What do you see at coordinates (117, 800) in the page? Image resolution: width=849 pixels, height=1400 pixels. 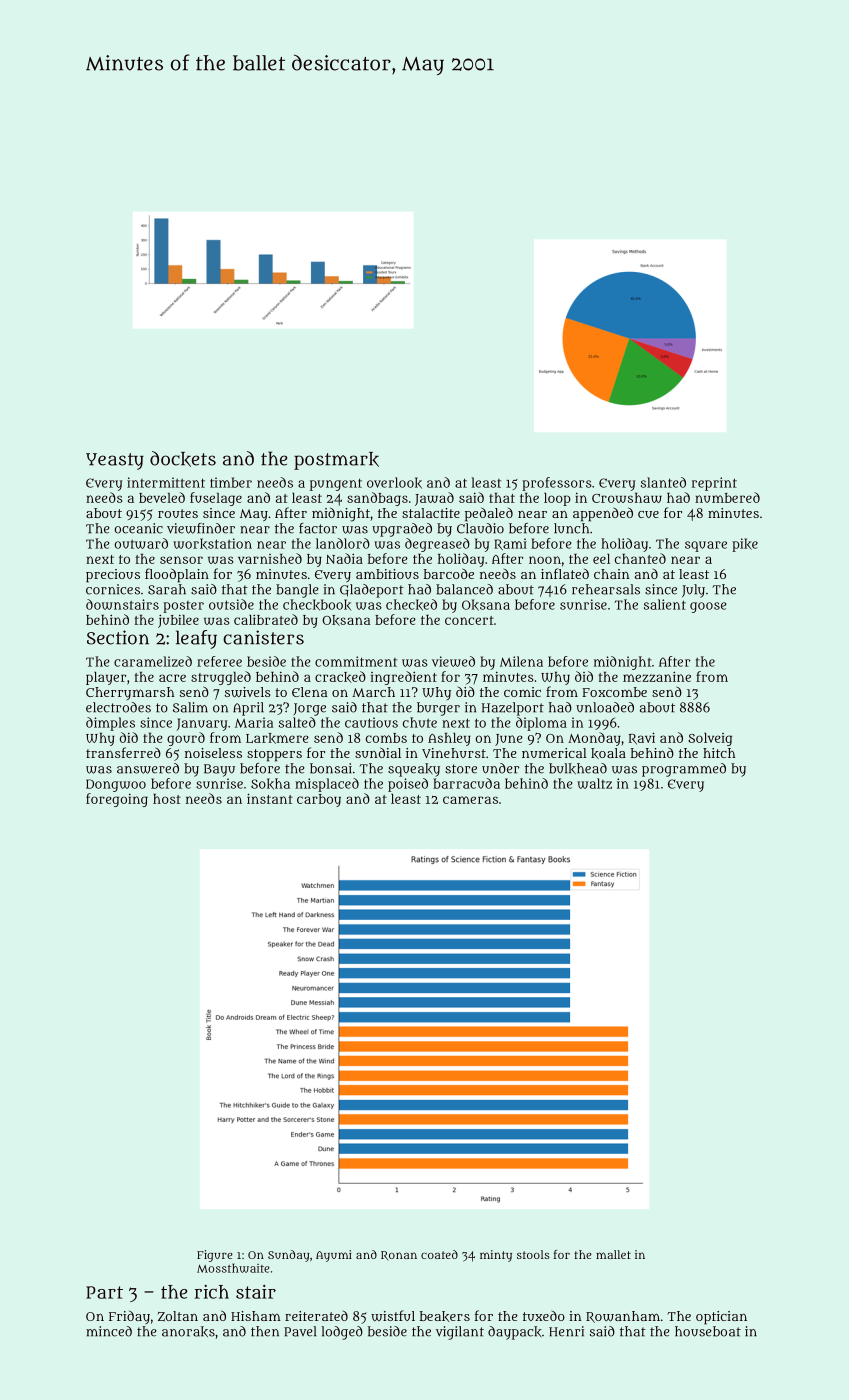 I see `foregoing` at bounding box center [117, 800].
